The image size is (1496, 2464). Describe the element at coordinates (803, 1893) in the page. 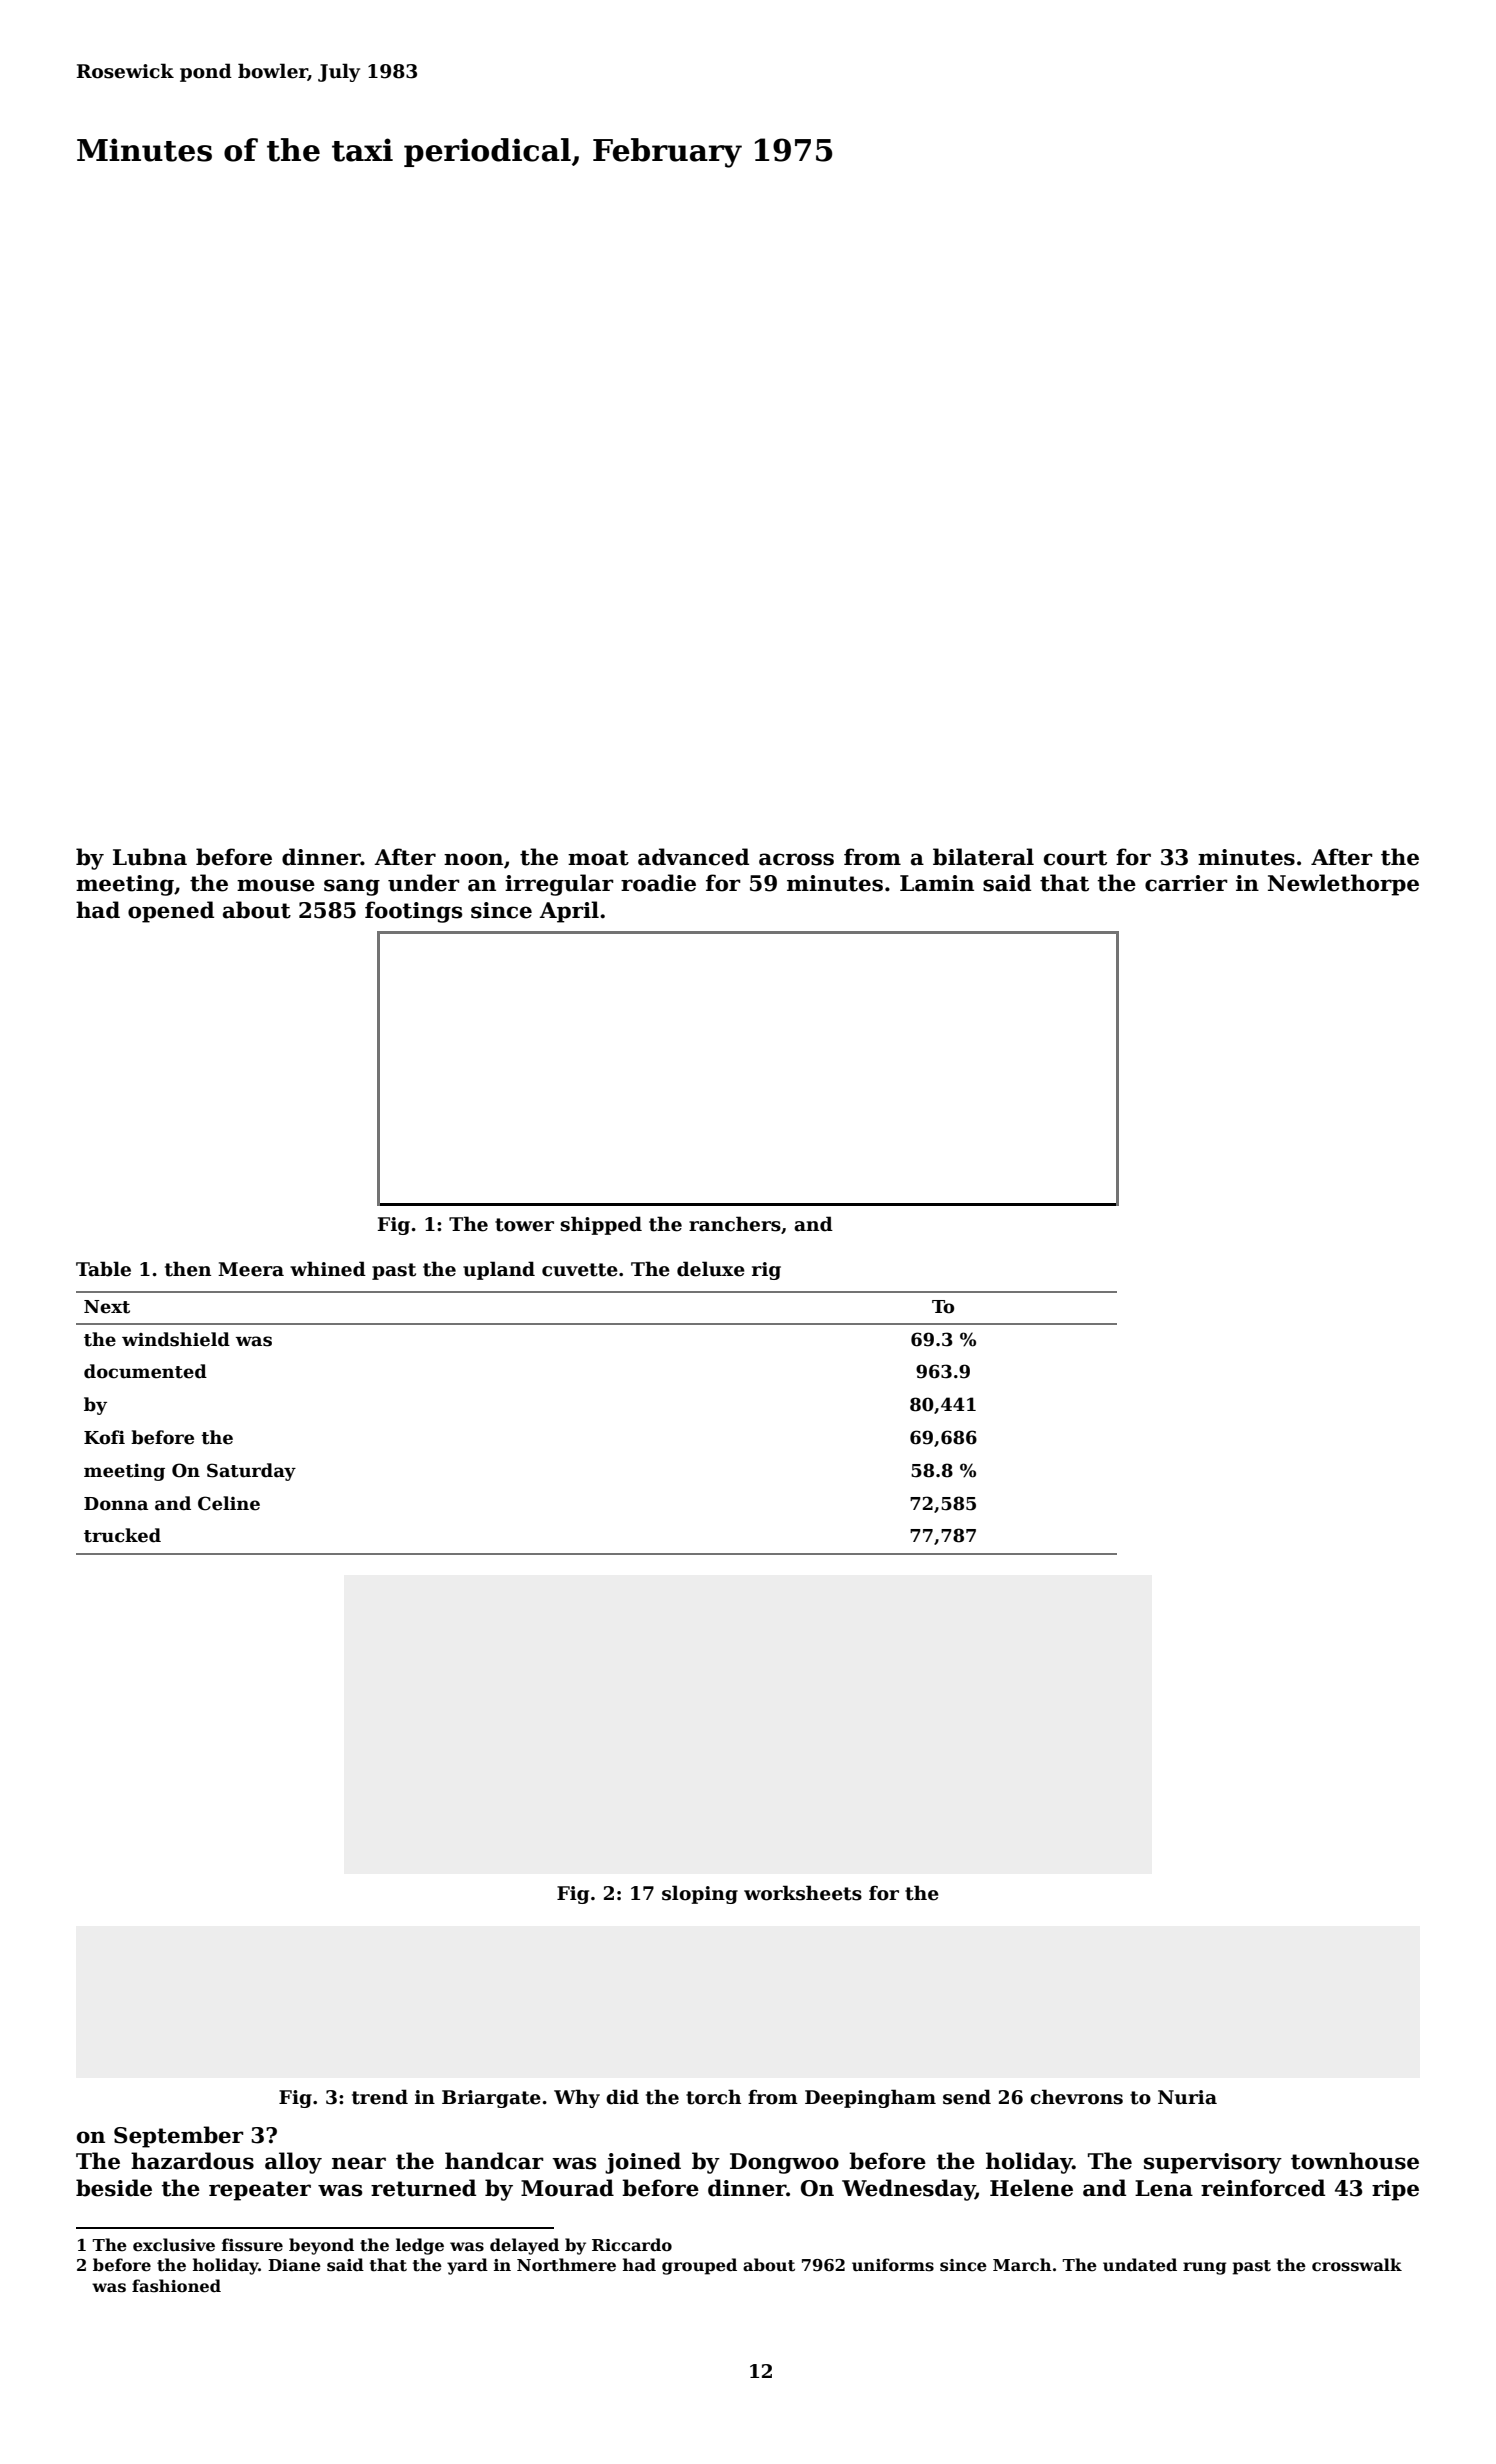

I see `worksheets` at that location.
